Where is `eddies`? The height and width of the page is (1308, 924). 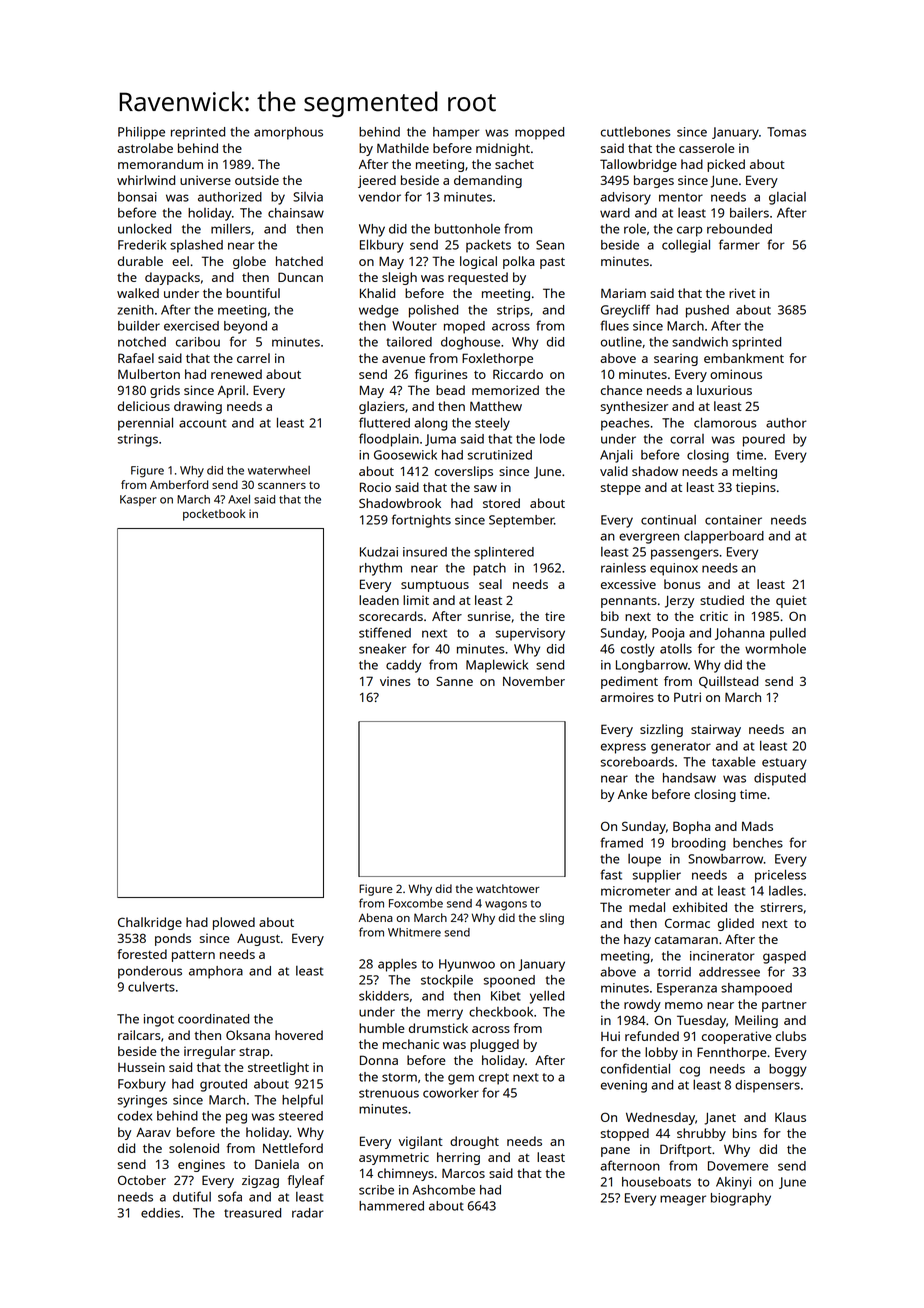
eddies is located at coordinates (160, 1213).
